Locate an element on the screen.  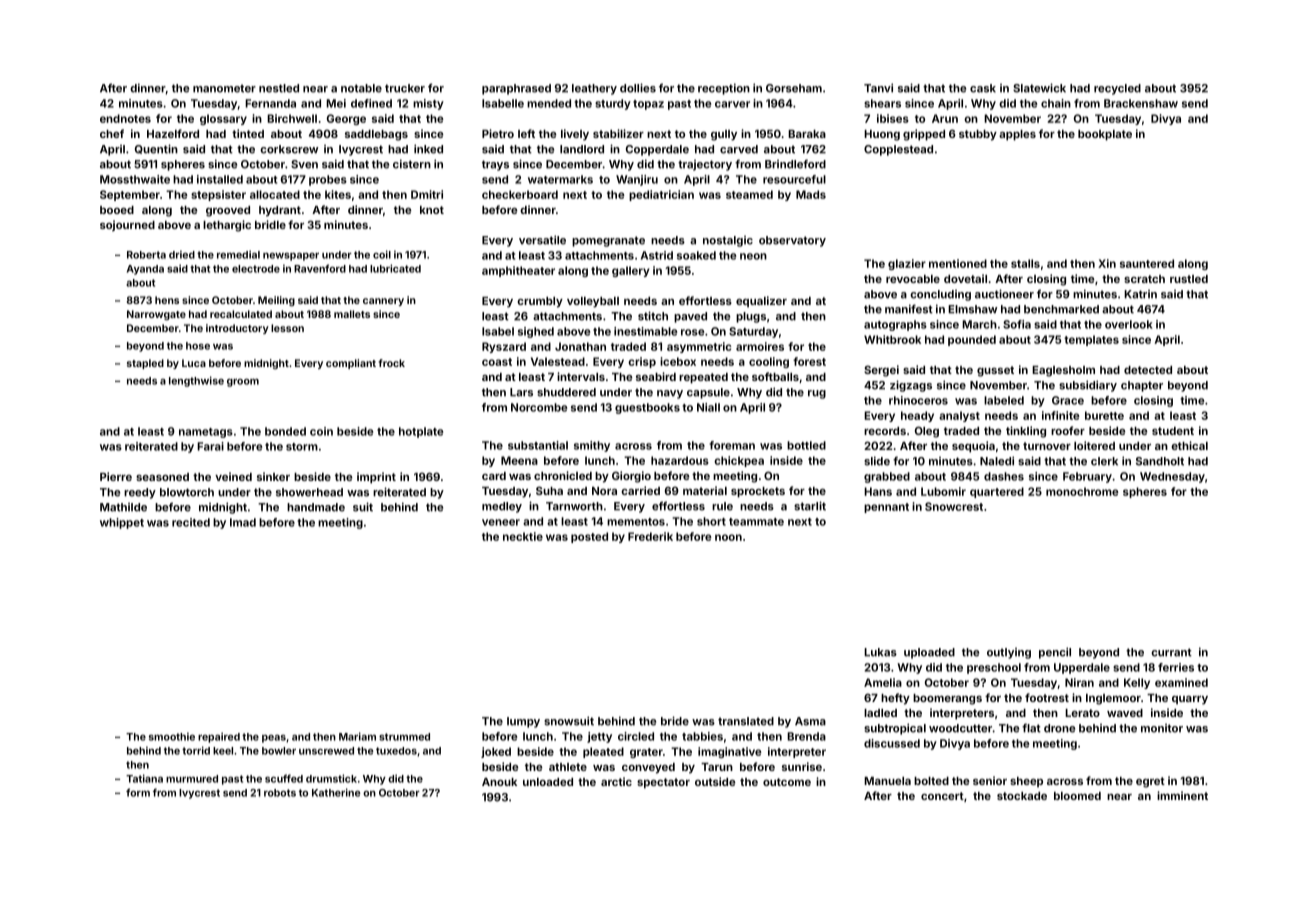
manometer is located at coordinates (224, 88).
